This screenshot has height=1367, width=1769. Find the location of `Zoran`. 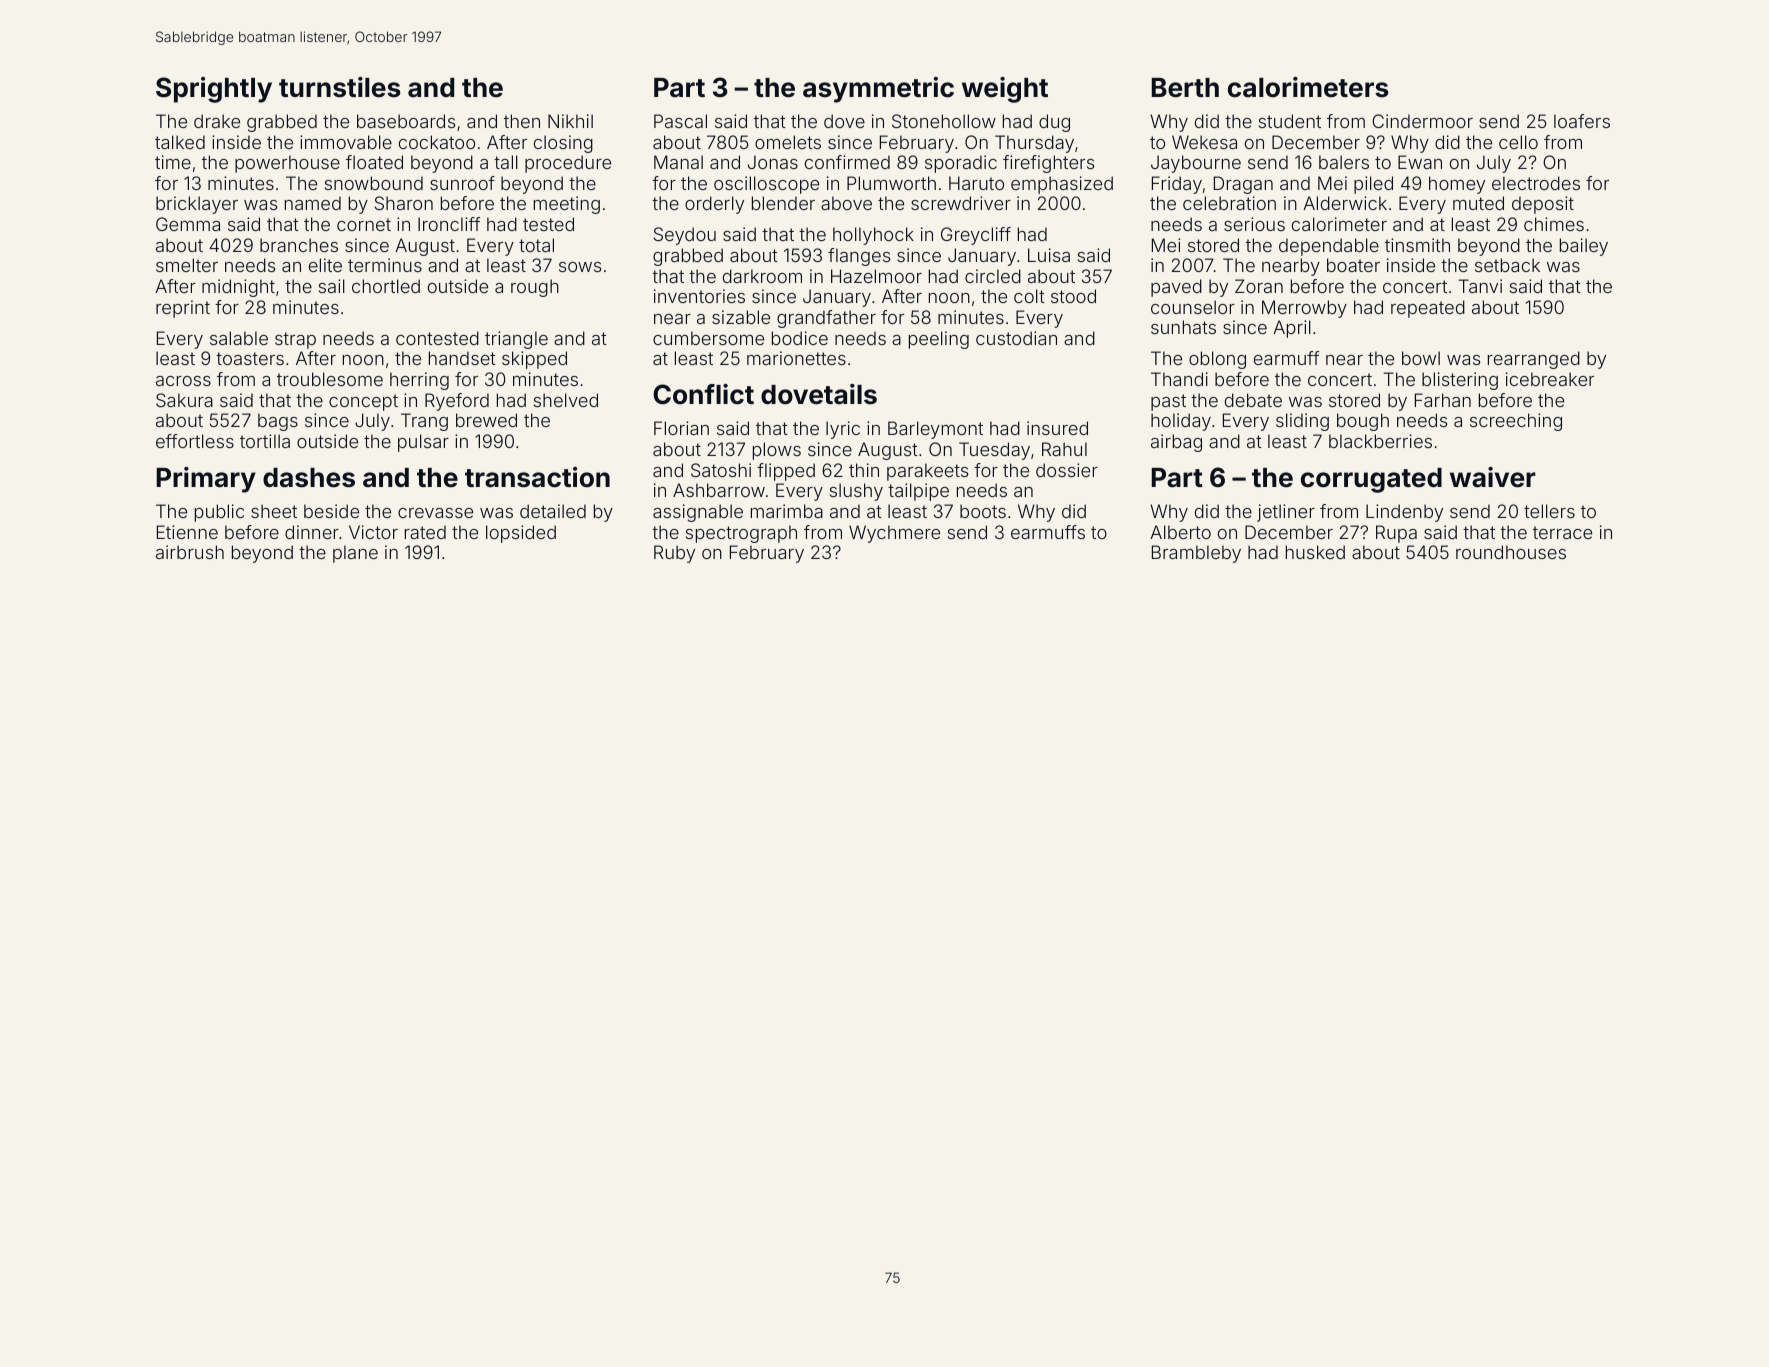

Zoran is located at coordinates (1259, 286).
